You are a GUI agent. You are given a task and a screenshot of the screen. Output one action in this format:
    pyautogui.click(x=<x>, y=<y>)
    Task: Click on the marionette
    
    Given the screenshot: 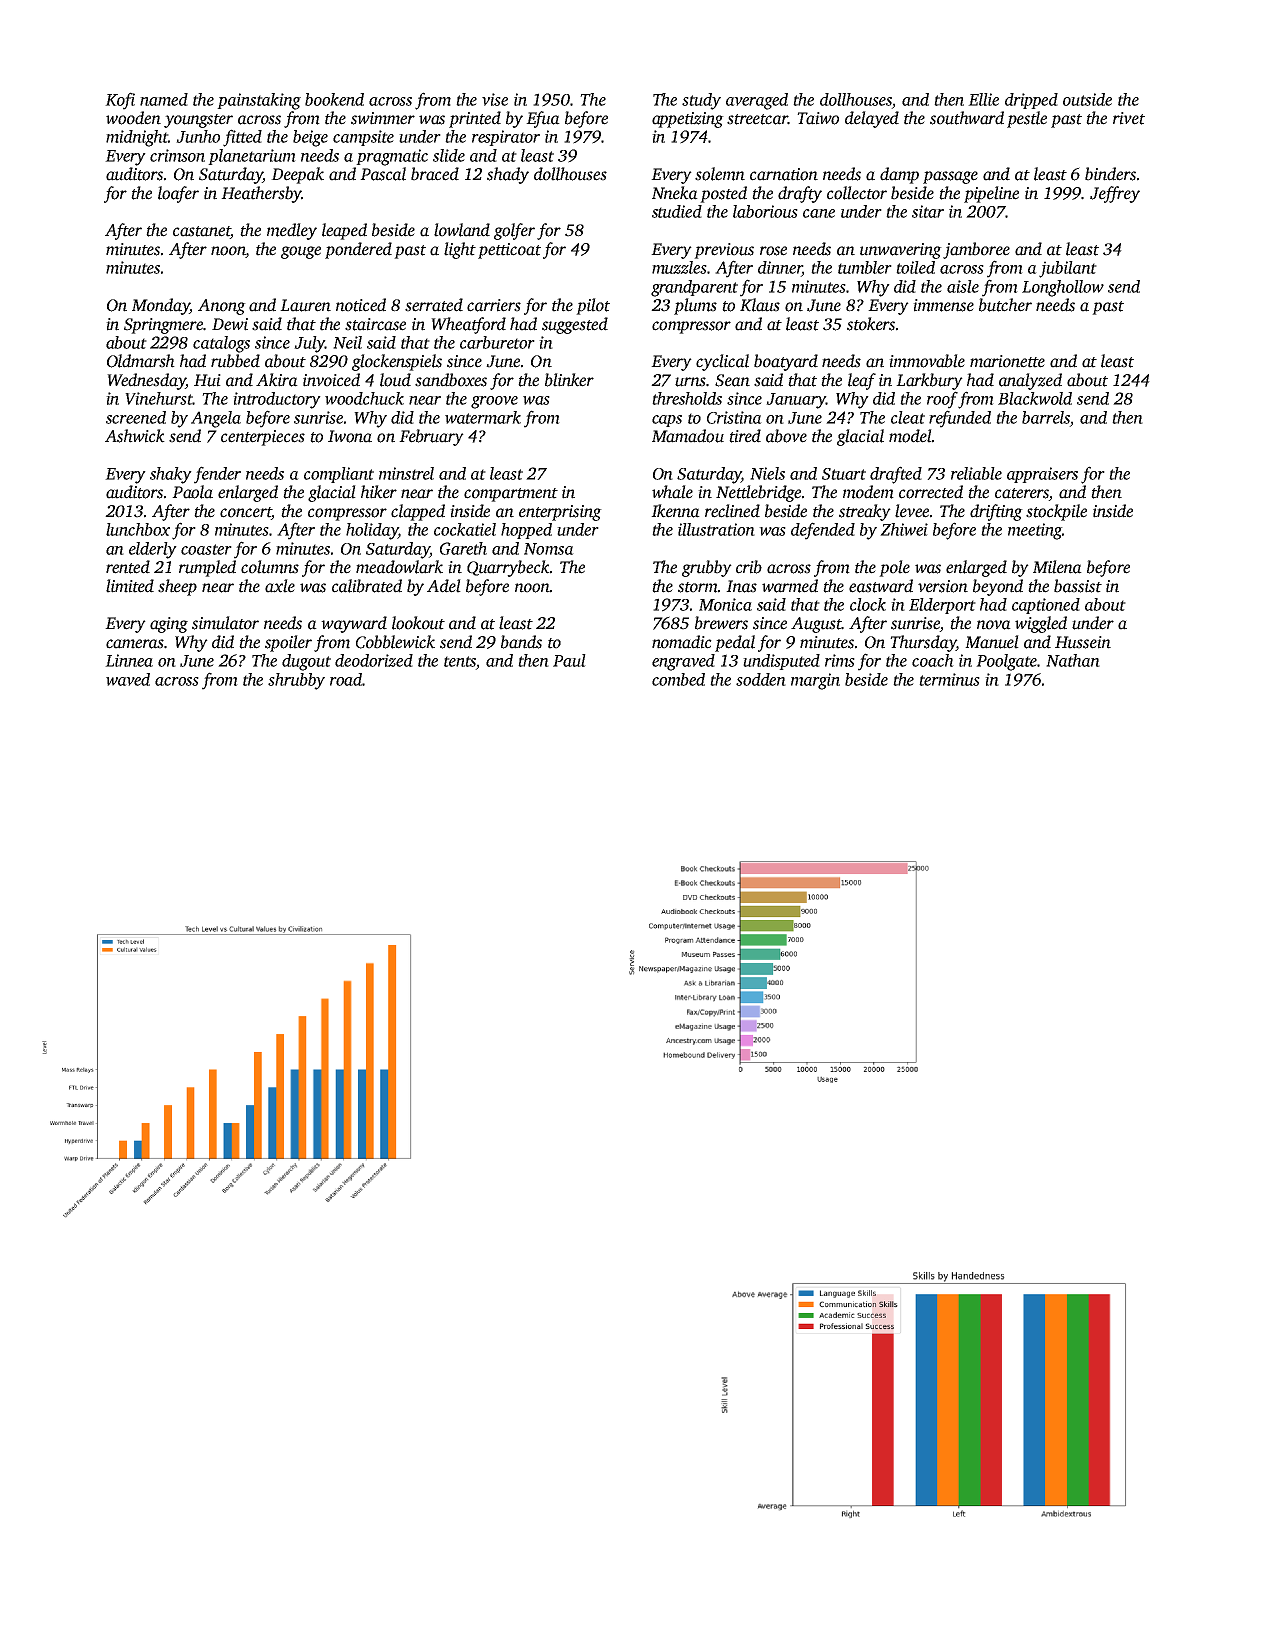 What is the action you would take?
    pyautogui.click(x=1007, y=361)
